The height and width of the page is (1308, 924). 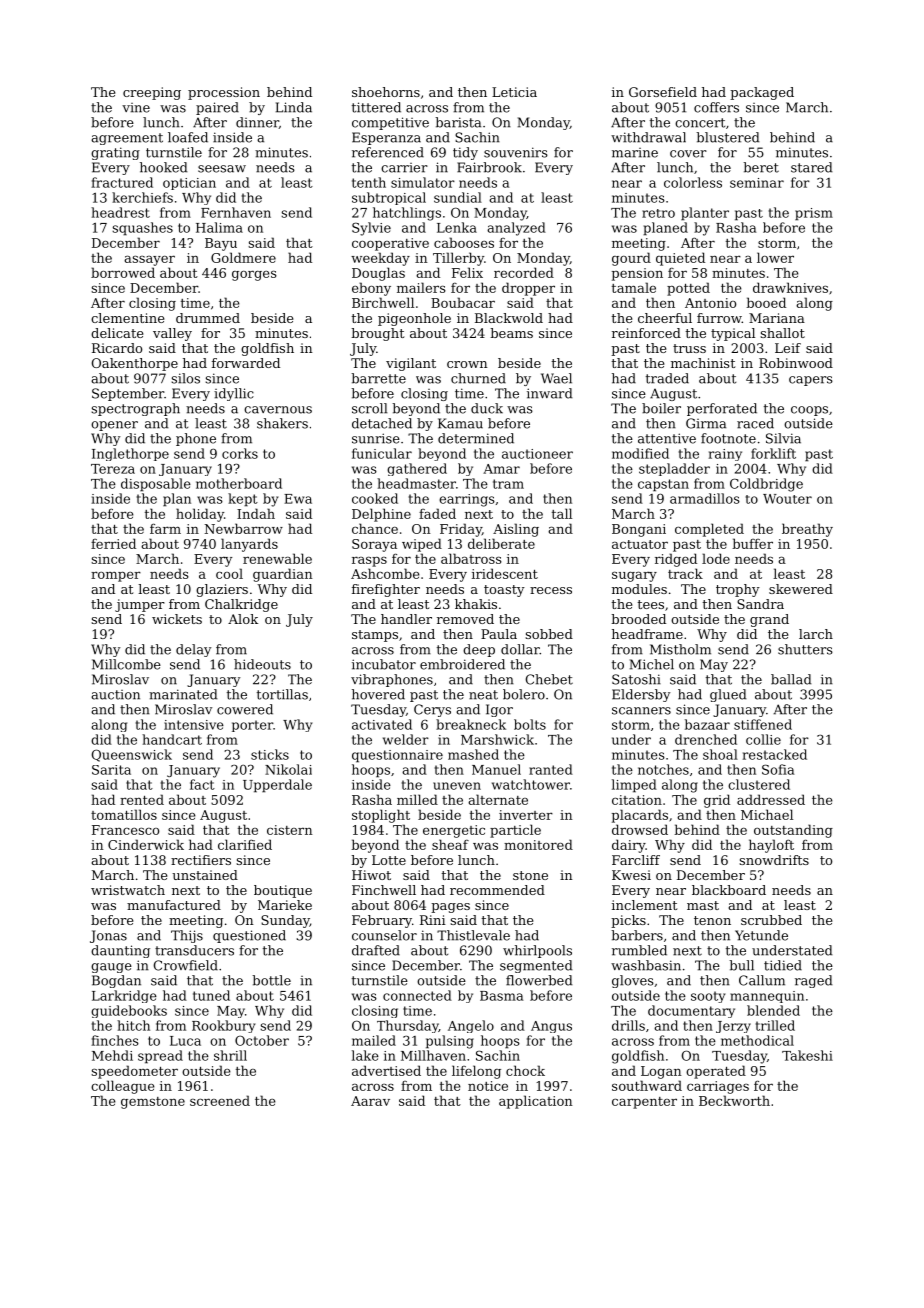 What do you see at coordinates (125, 830) in the page?
I see `Francesco` at bounding box center [125, 830].
